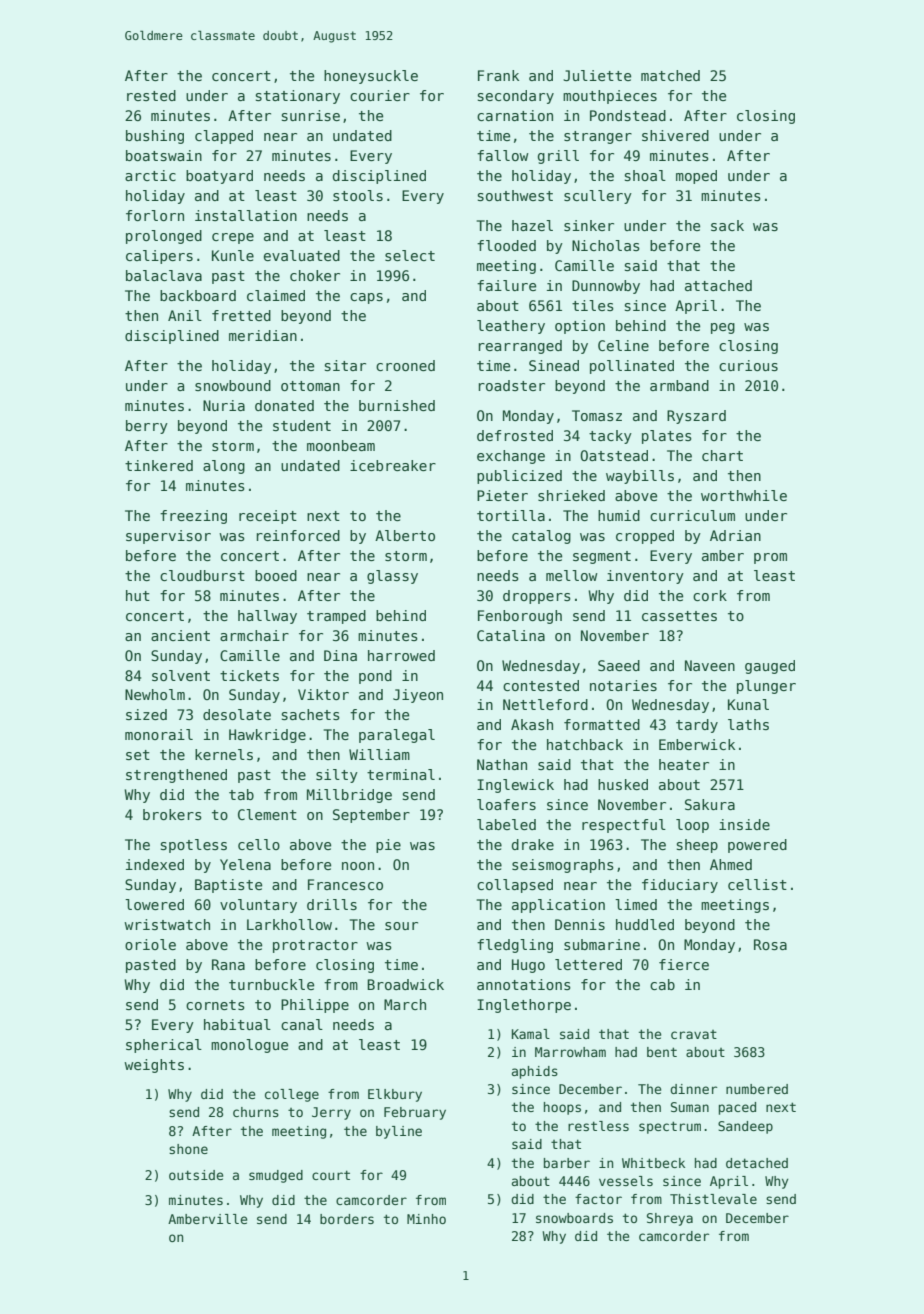 This screenshot has width=924, height=1314. I want to click on churns, so click(256, 1112).
